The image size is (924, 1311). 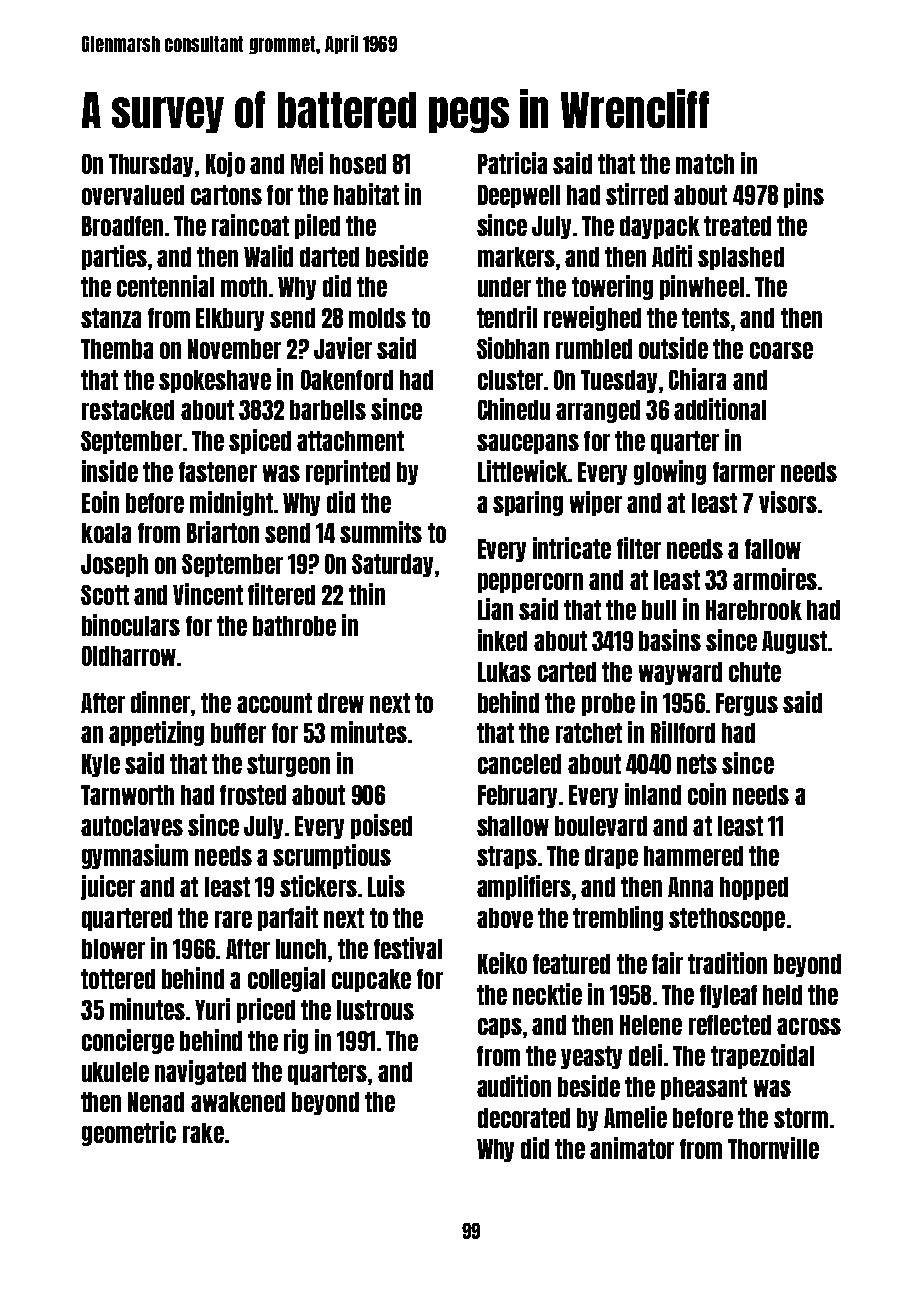 What do you see at coordinates (294, 626) in the screenshot?
I see `bathrobe` at bounding box center [294, 626].
